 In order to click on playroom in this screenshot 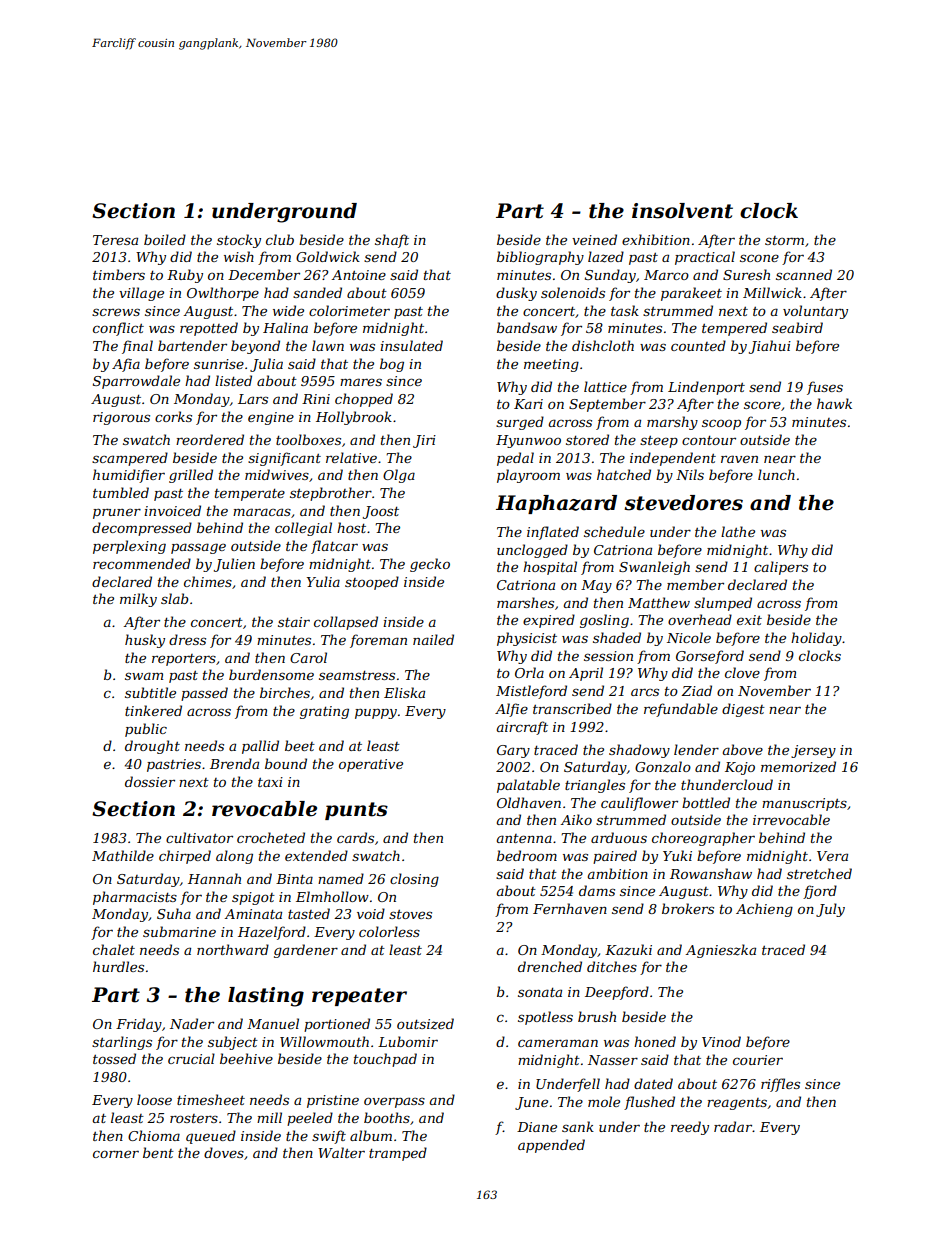, I will do `click(528, 476)`.
